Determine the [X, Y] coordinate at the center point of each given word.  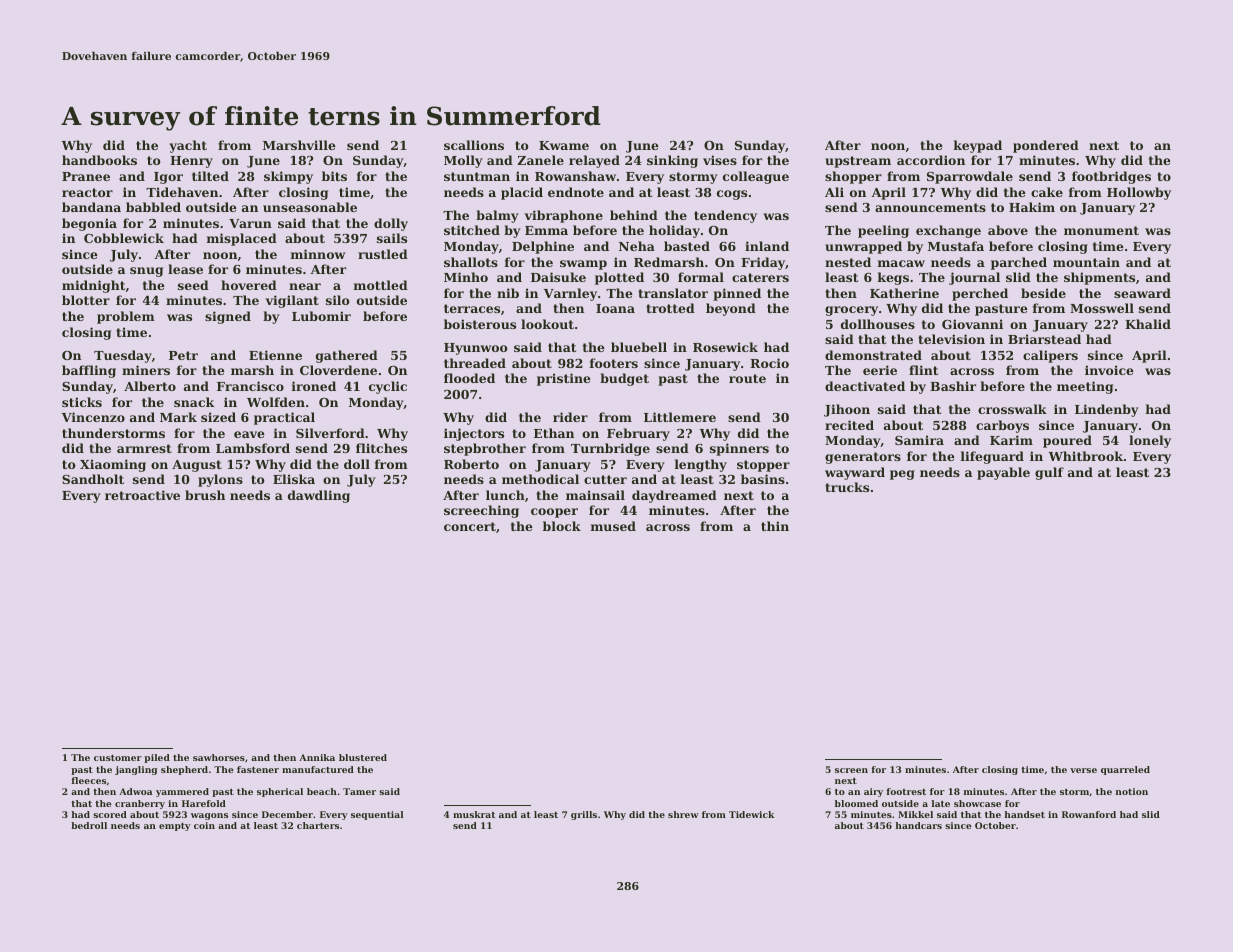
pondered [1046, 146]
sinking [672, 161]
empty [175, 827]
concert [470, 526]
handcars [919, 825]
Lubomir [321, 316]
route [747, 378]
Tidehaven [182, 192]
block [562, 526]
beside [1043, 293]
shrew [683, 814]
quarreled [1125, 770]
